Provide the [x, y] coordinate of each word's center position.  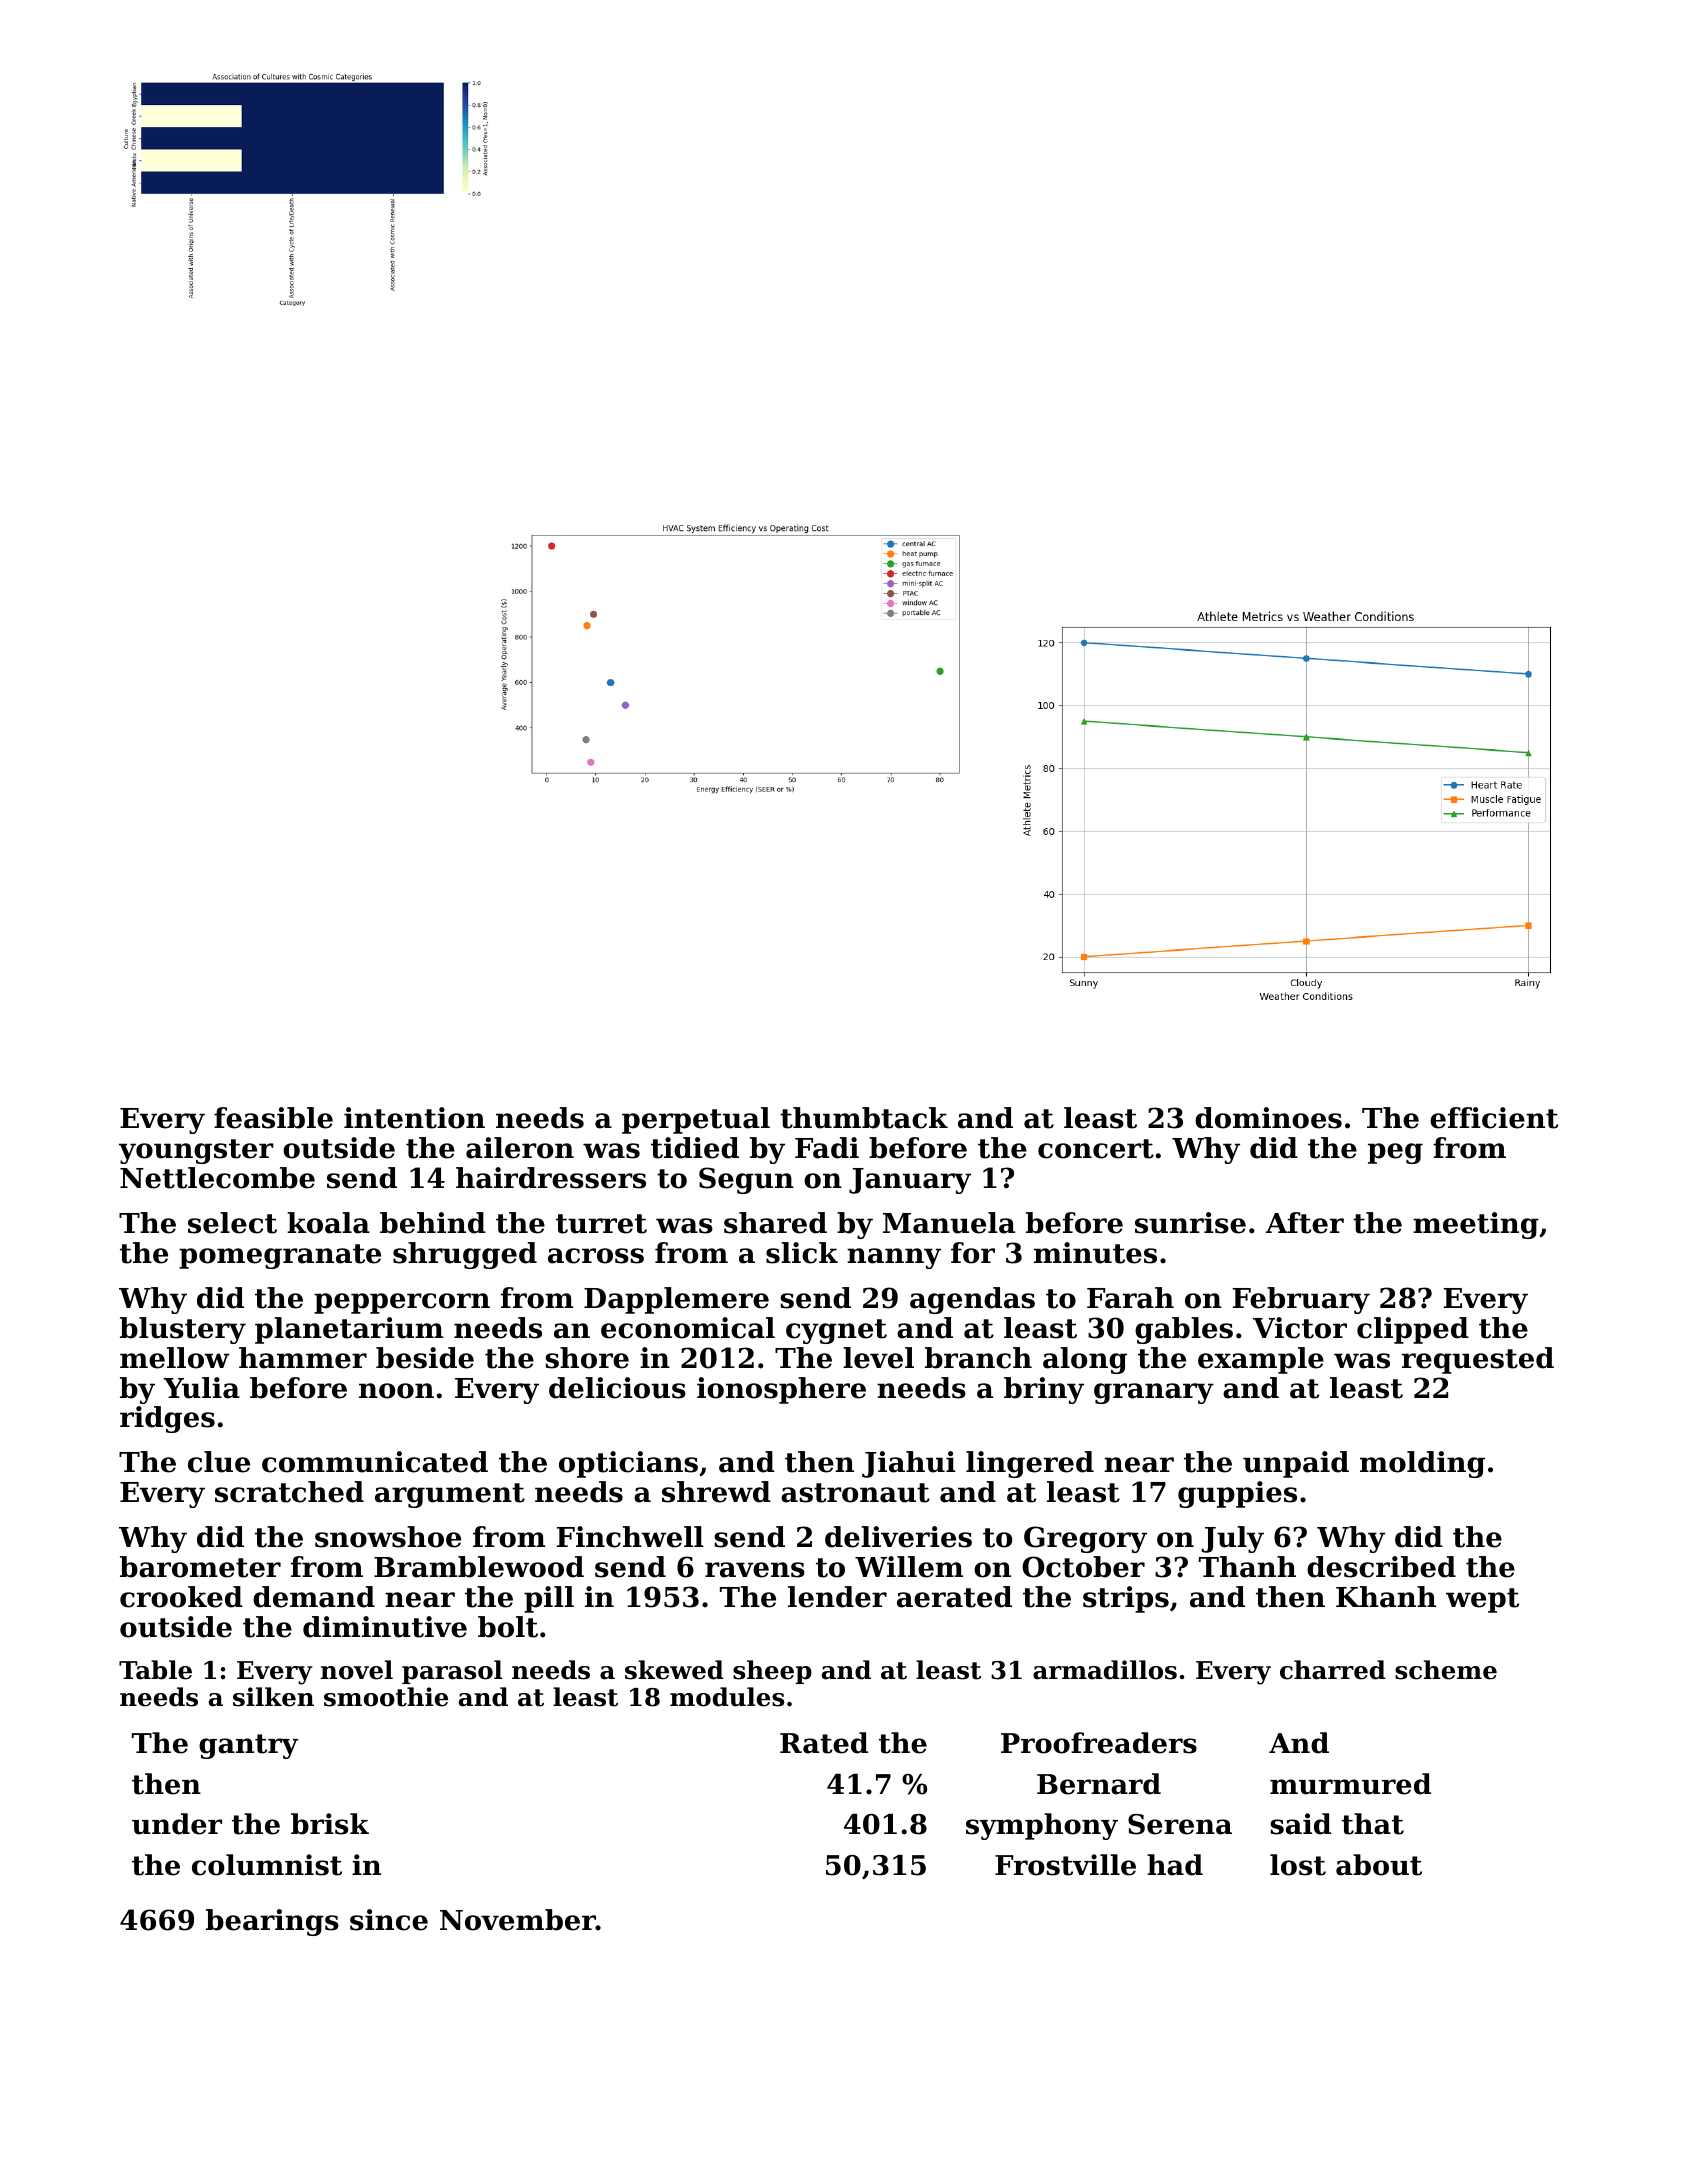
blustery [183, 1330]
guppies [1237, 1494]
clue [219, 1462]
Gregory [1085, 1539]
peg [1395, 1153]
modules [727, 1697]
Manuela [949, 1223]
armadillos [1105, 1670]
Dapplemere [676, 1300]
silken [273, 1697]
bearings [272, 1922]
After [1305, 1223]
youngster [196, 1151]
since [389, 1920]
